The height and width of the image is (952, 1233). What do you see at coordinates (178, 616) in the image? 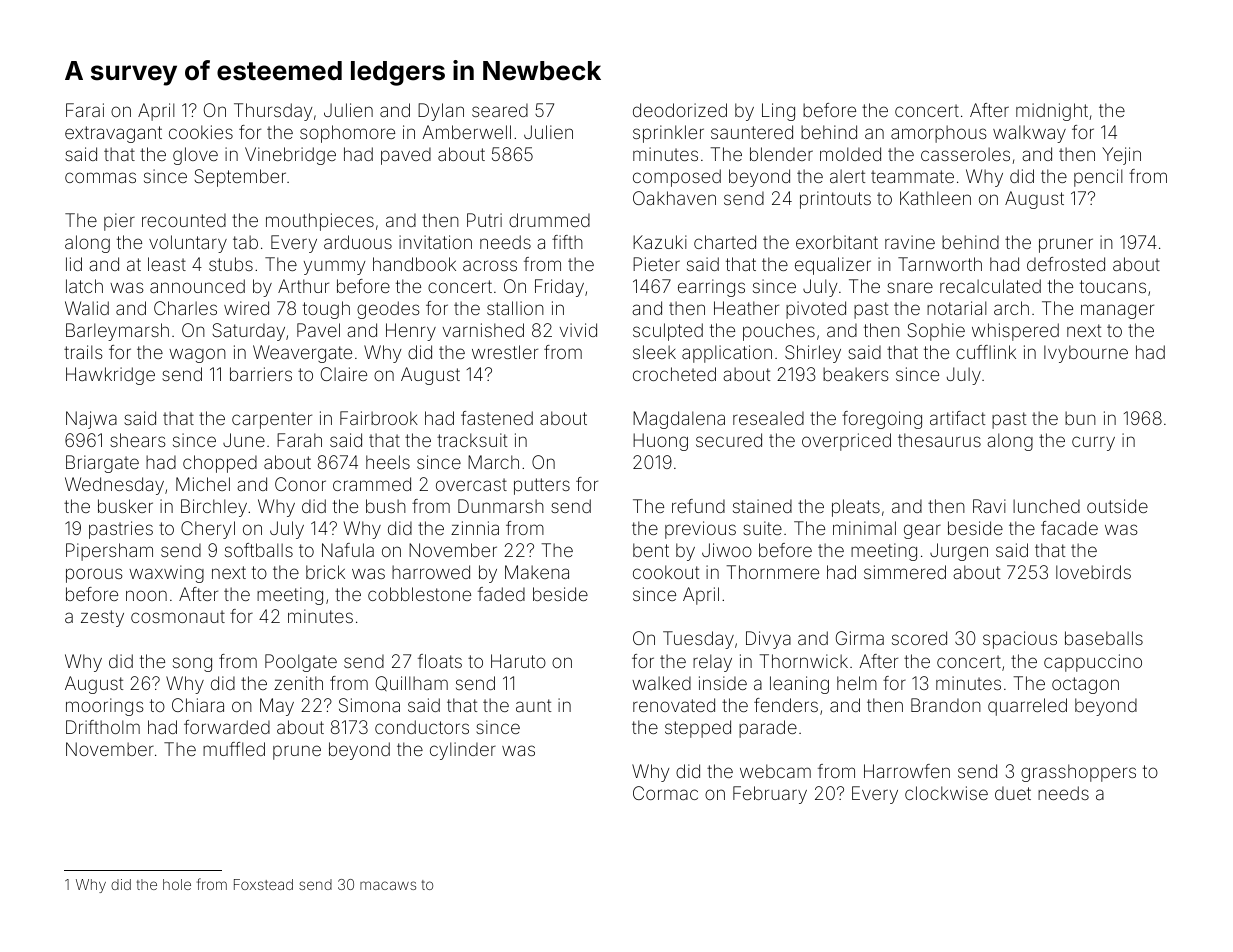
I see `cosmonaut` at bounding box center [178, 616].
